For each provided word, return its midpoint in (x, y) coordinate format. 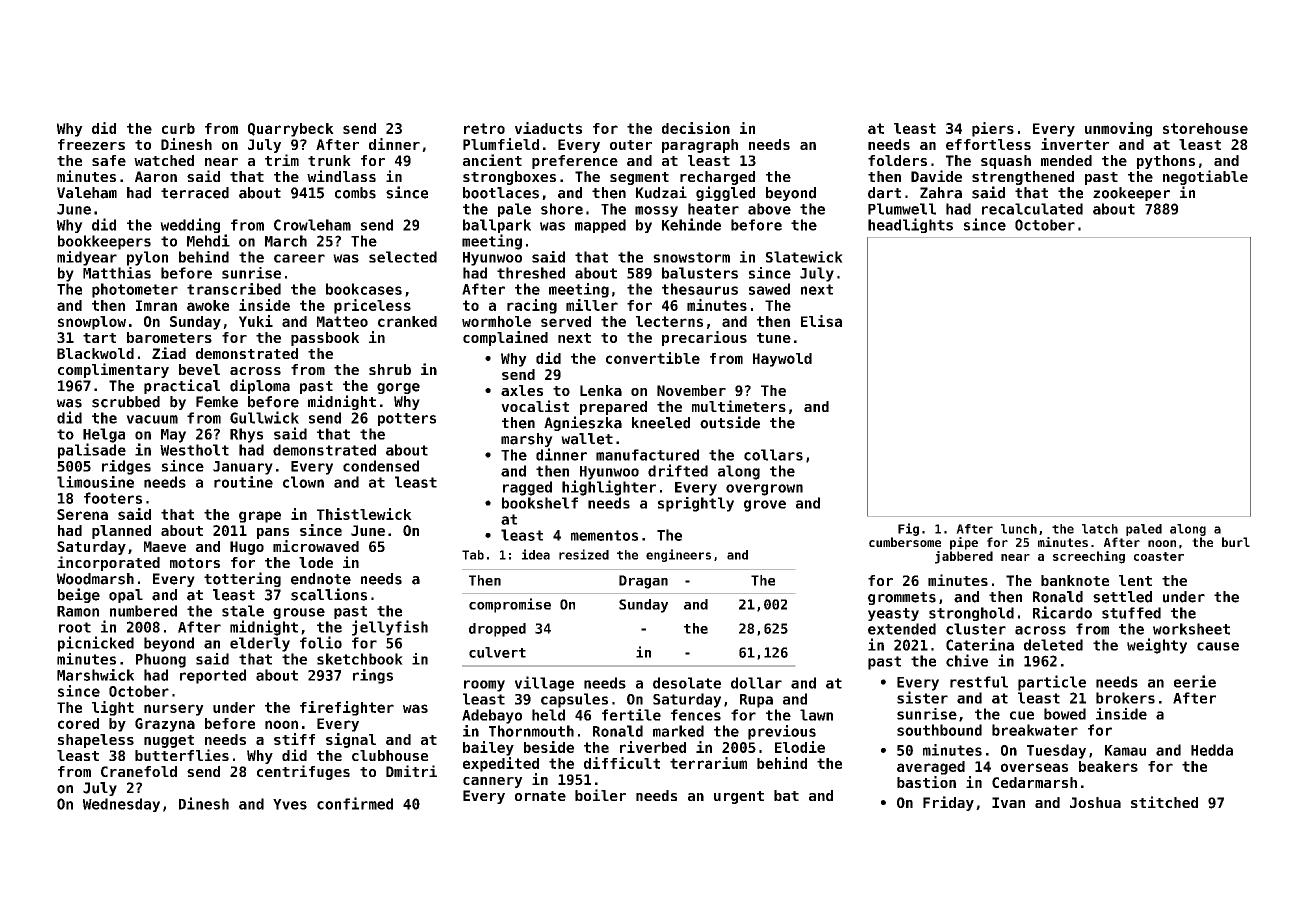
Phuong (161, 660)
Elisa (821, 321)
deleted (1053, 645)
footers (113, 498)
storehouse (1205, 128)
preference (575, 162)
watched (164, 160)
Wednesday (121, 805)
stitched (1164, 802)
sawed (769, 289)
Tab (473, 555)
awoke (208, 305)
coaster (1159, 556)
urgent (739, 797)
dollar (756, 683)
